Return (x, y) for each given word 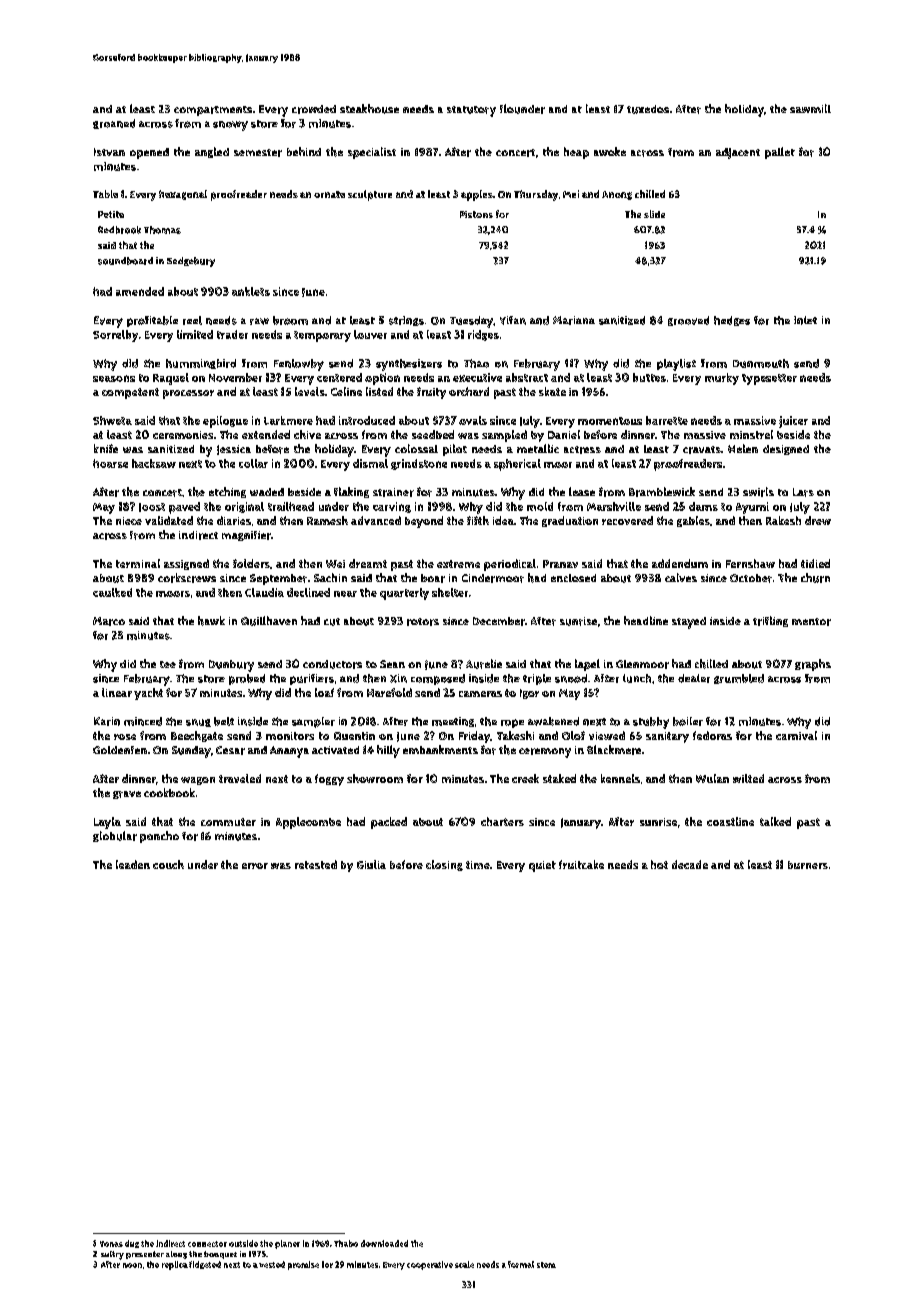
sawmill (810, 108)
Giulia (371, 864)
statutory (471, 111)
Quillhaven (269, 621)
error (255, 866)
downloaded (384, 1243)
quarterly (404, 594)
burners (808, 865)
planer (287, 1244)
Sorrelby (115, 336)
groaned (114, 124)
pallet (780, 153)
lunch (637, 678)
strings (406, 321)
